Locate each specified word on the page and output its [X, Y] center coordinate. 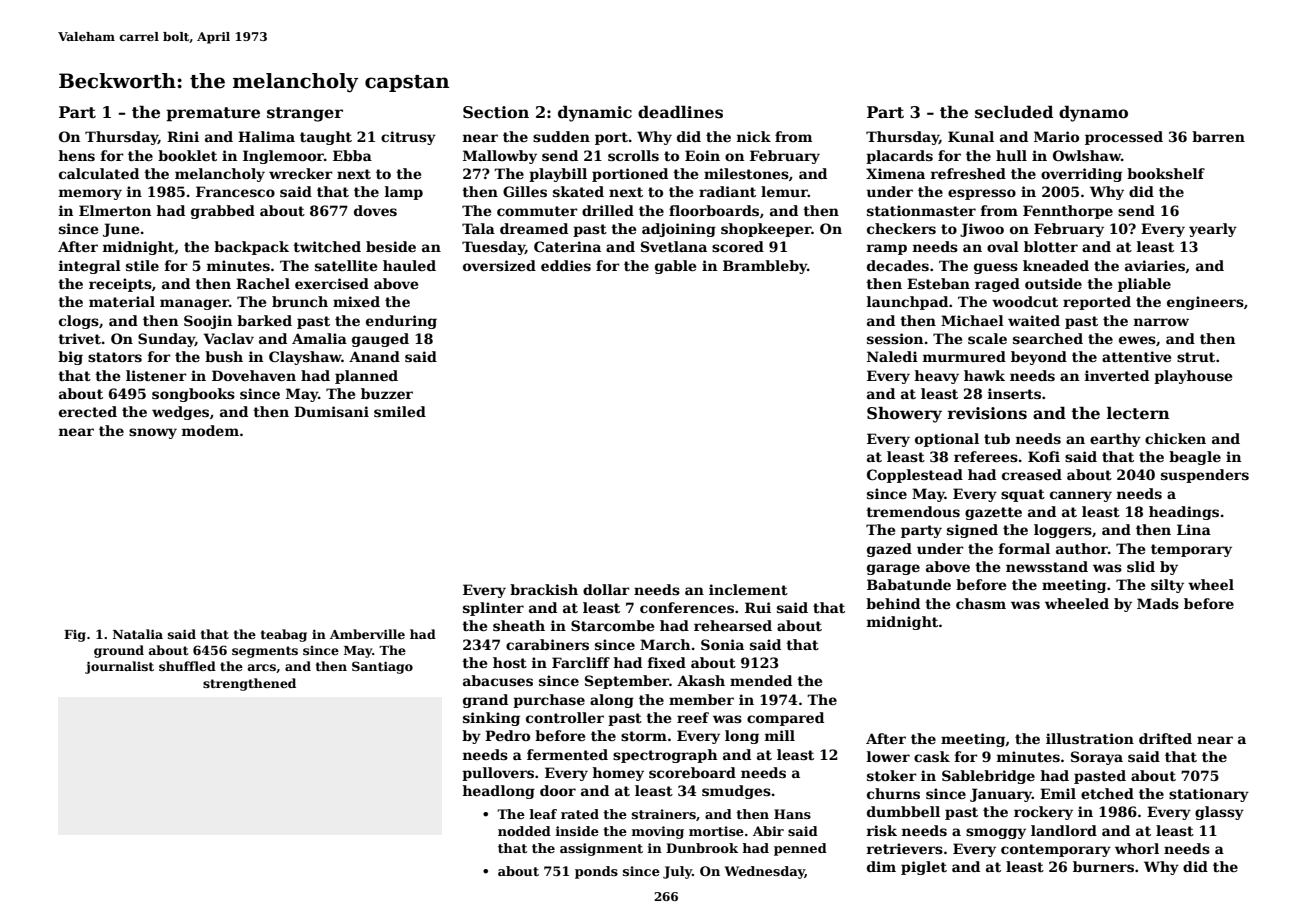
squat [1023, 495]
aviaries [1155, 265]
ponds [596, 872]
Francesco [235, 191]
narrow [1161, 322]
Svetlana [674, 246]
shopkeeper [766, 230]
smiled [400, 411]
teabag [284, 635]
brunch [300, 301]
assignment [601, 849]
